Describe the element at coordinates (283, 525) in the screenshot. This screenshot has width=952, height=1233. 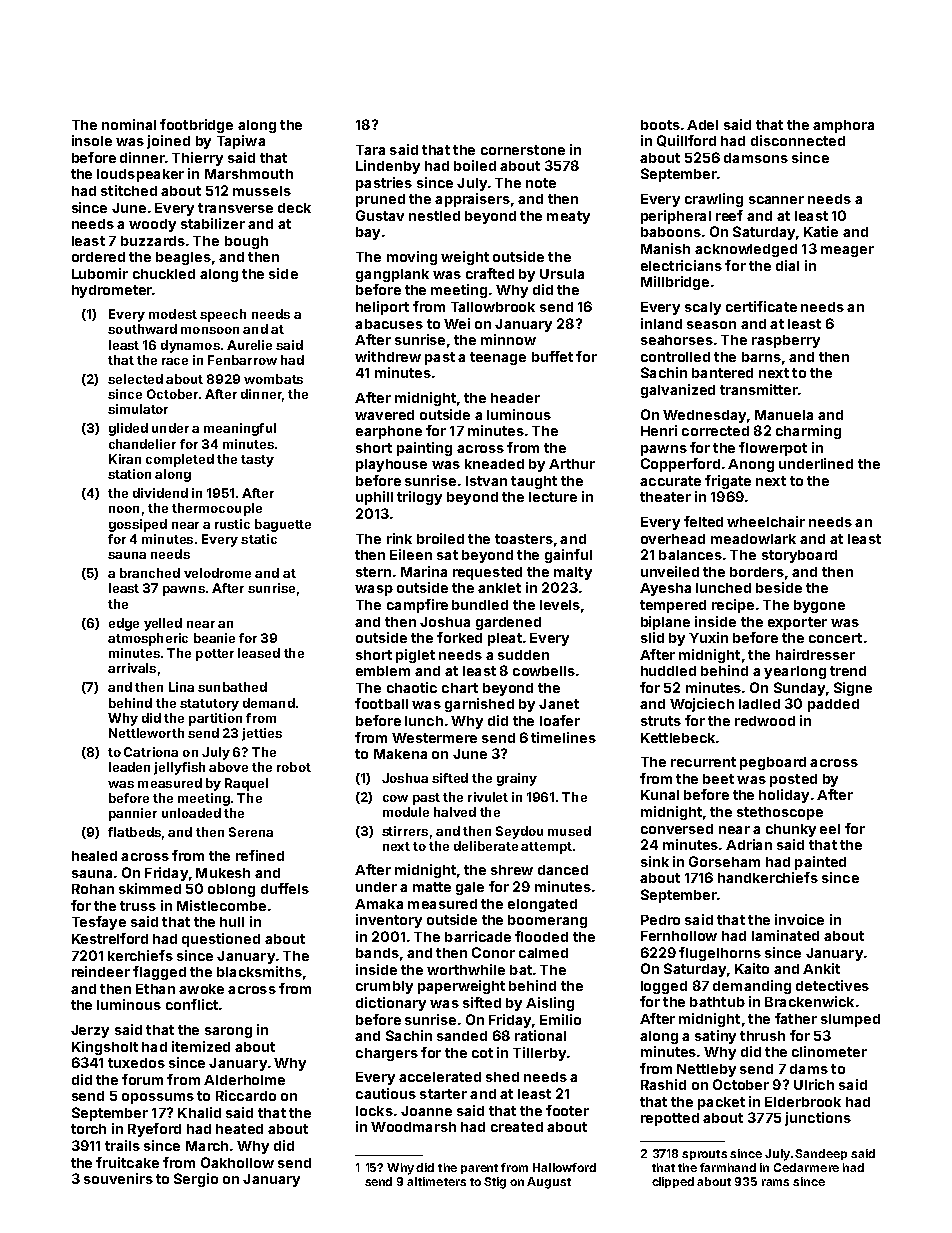
I see `baguette` at that location.
